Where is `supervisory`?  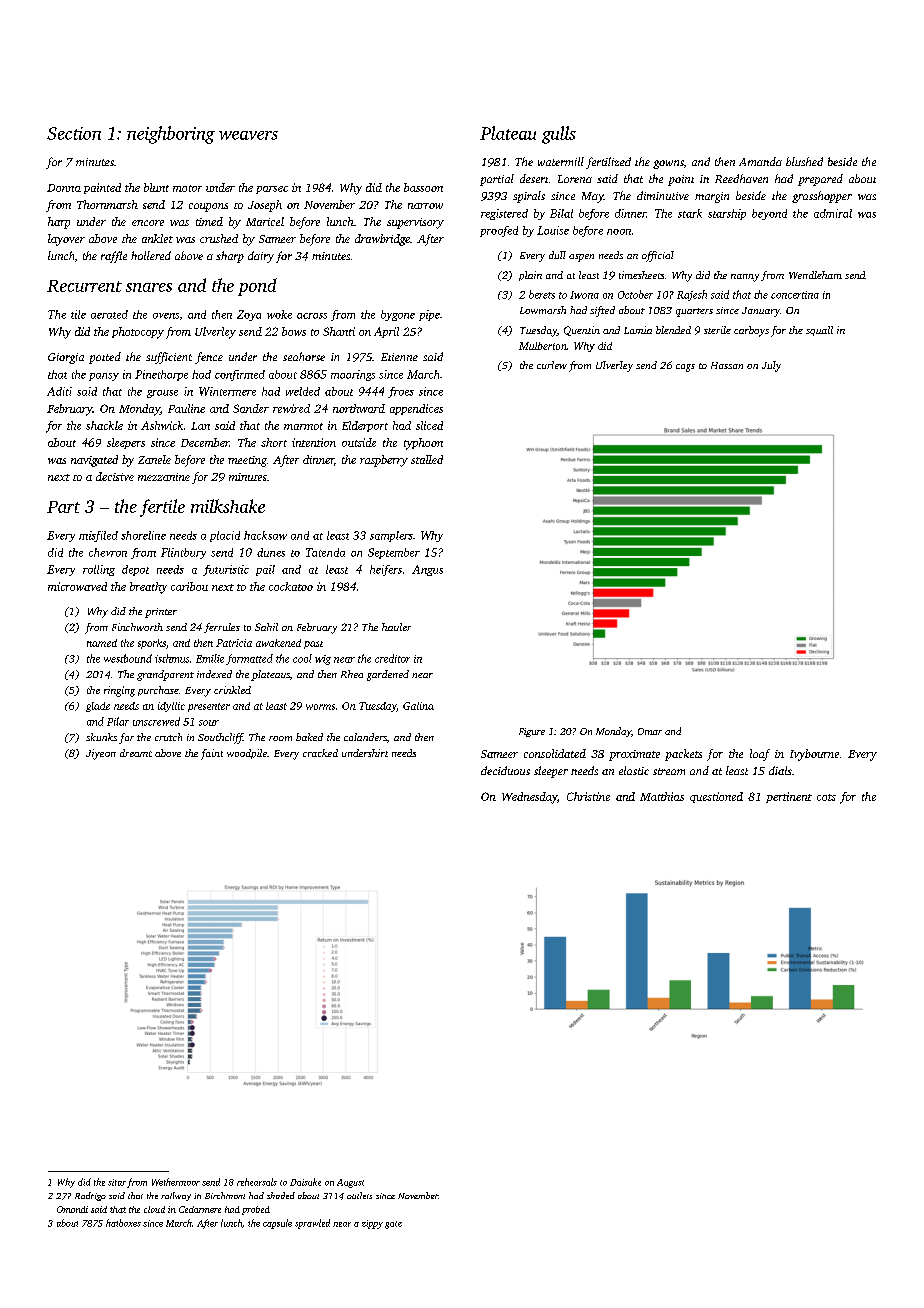
supervisory is located at coordinates (415, 223).
